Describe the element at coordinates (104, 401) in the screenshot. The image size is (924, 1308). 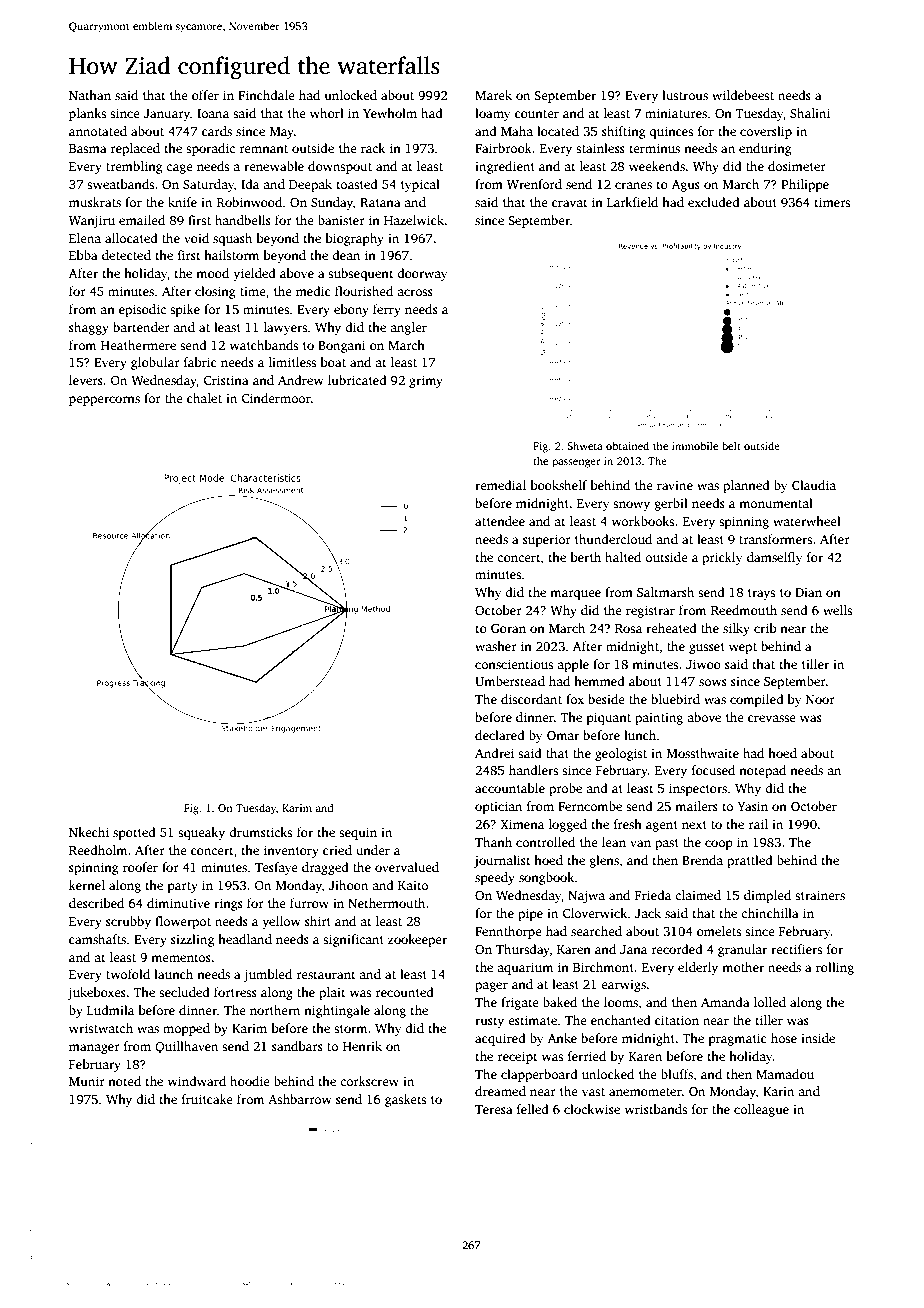
I see `peppercorns` at that location.
